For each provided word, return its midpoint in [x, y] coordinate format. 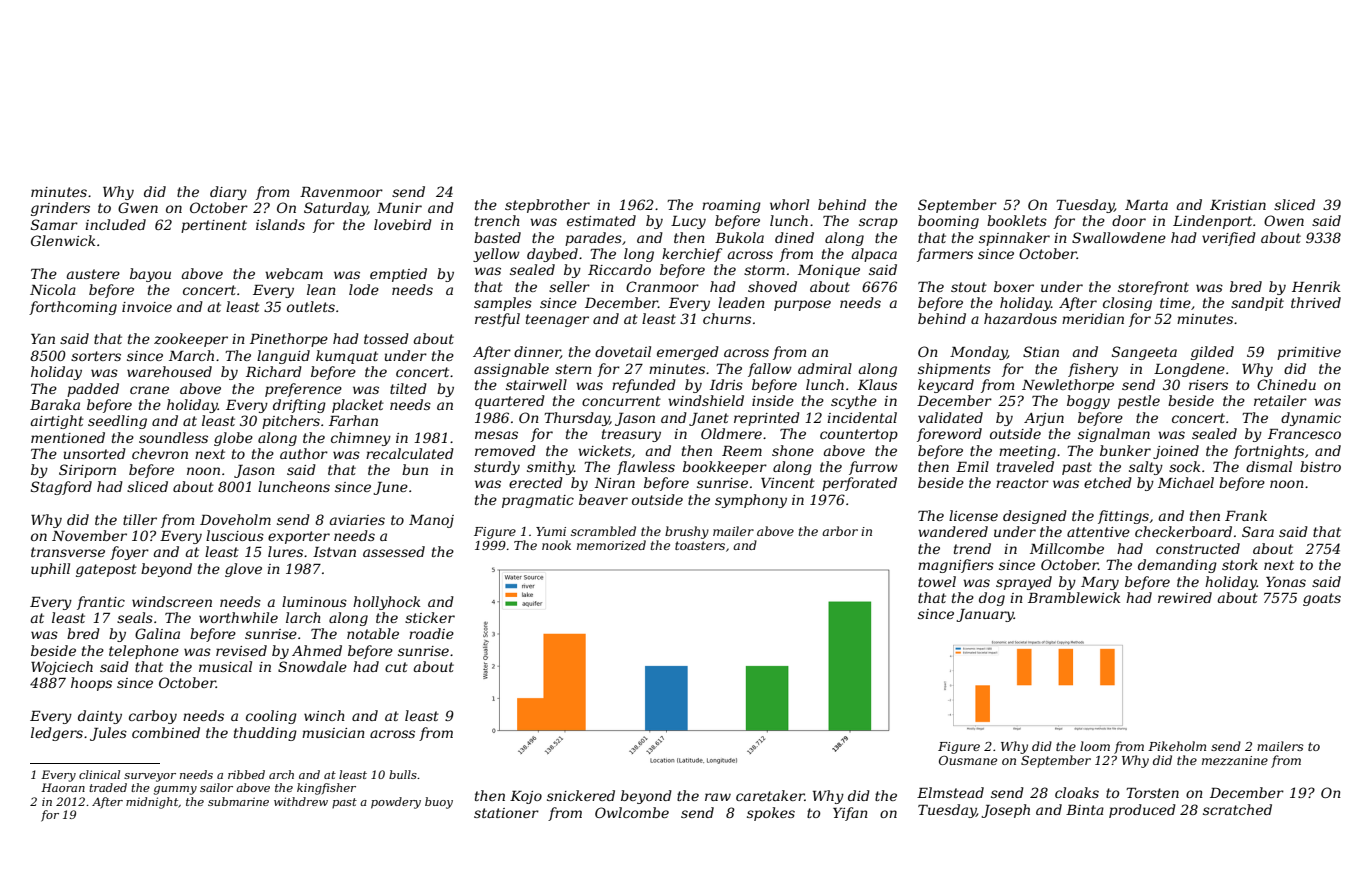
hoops [91, 684]
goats [1322, 599]
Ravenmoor [341, 192]
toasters [700, 545]
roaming [731, 206]
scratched [1237, 809]
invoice [147, 307]
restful [497, 320]
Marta [1146, 205]
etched [1108, 482]
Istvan [334, 552]
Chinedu [1286, 384]
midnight [152, 803]
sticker [430, 617]
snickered [581, 795]
